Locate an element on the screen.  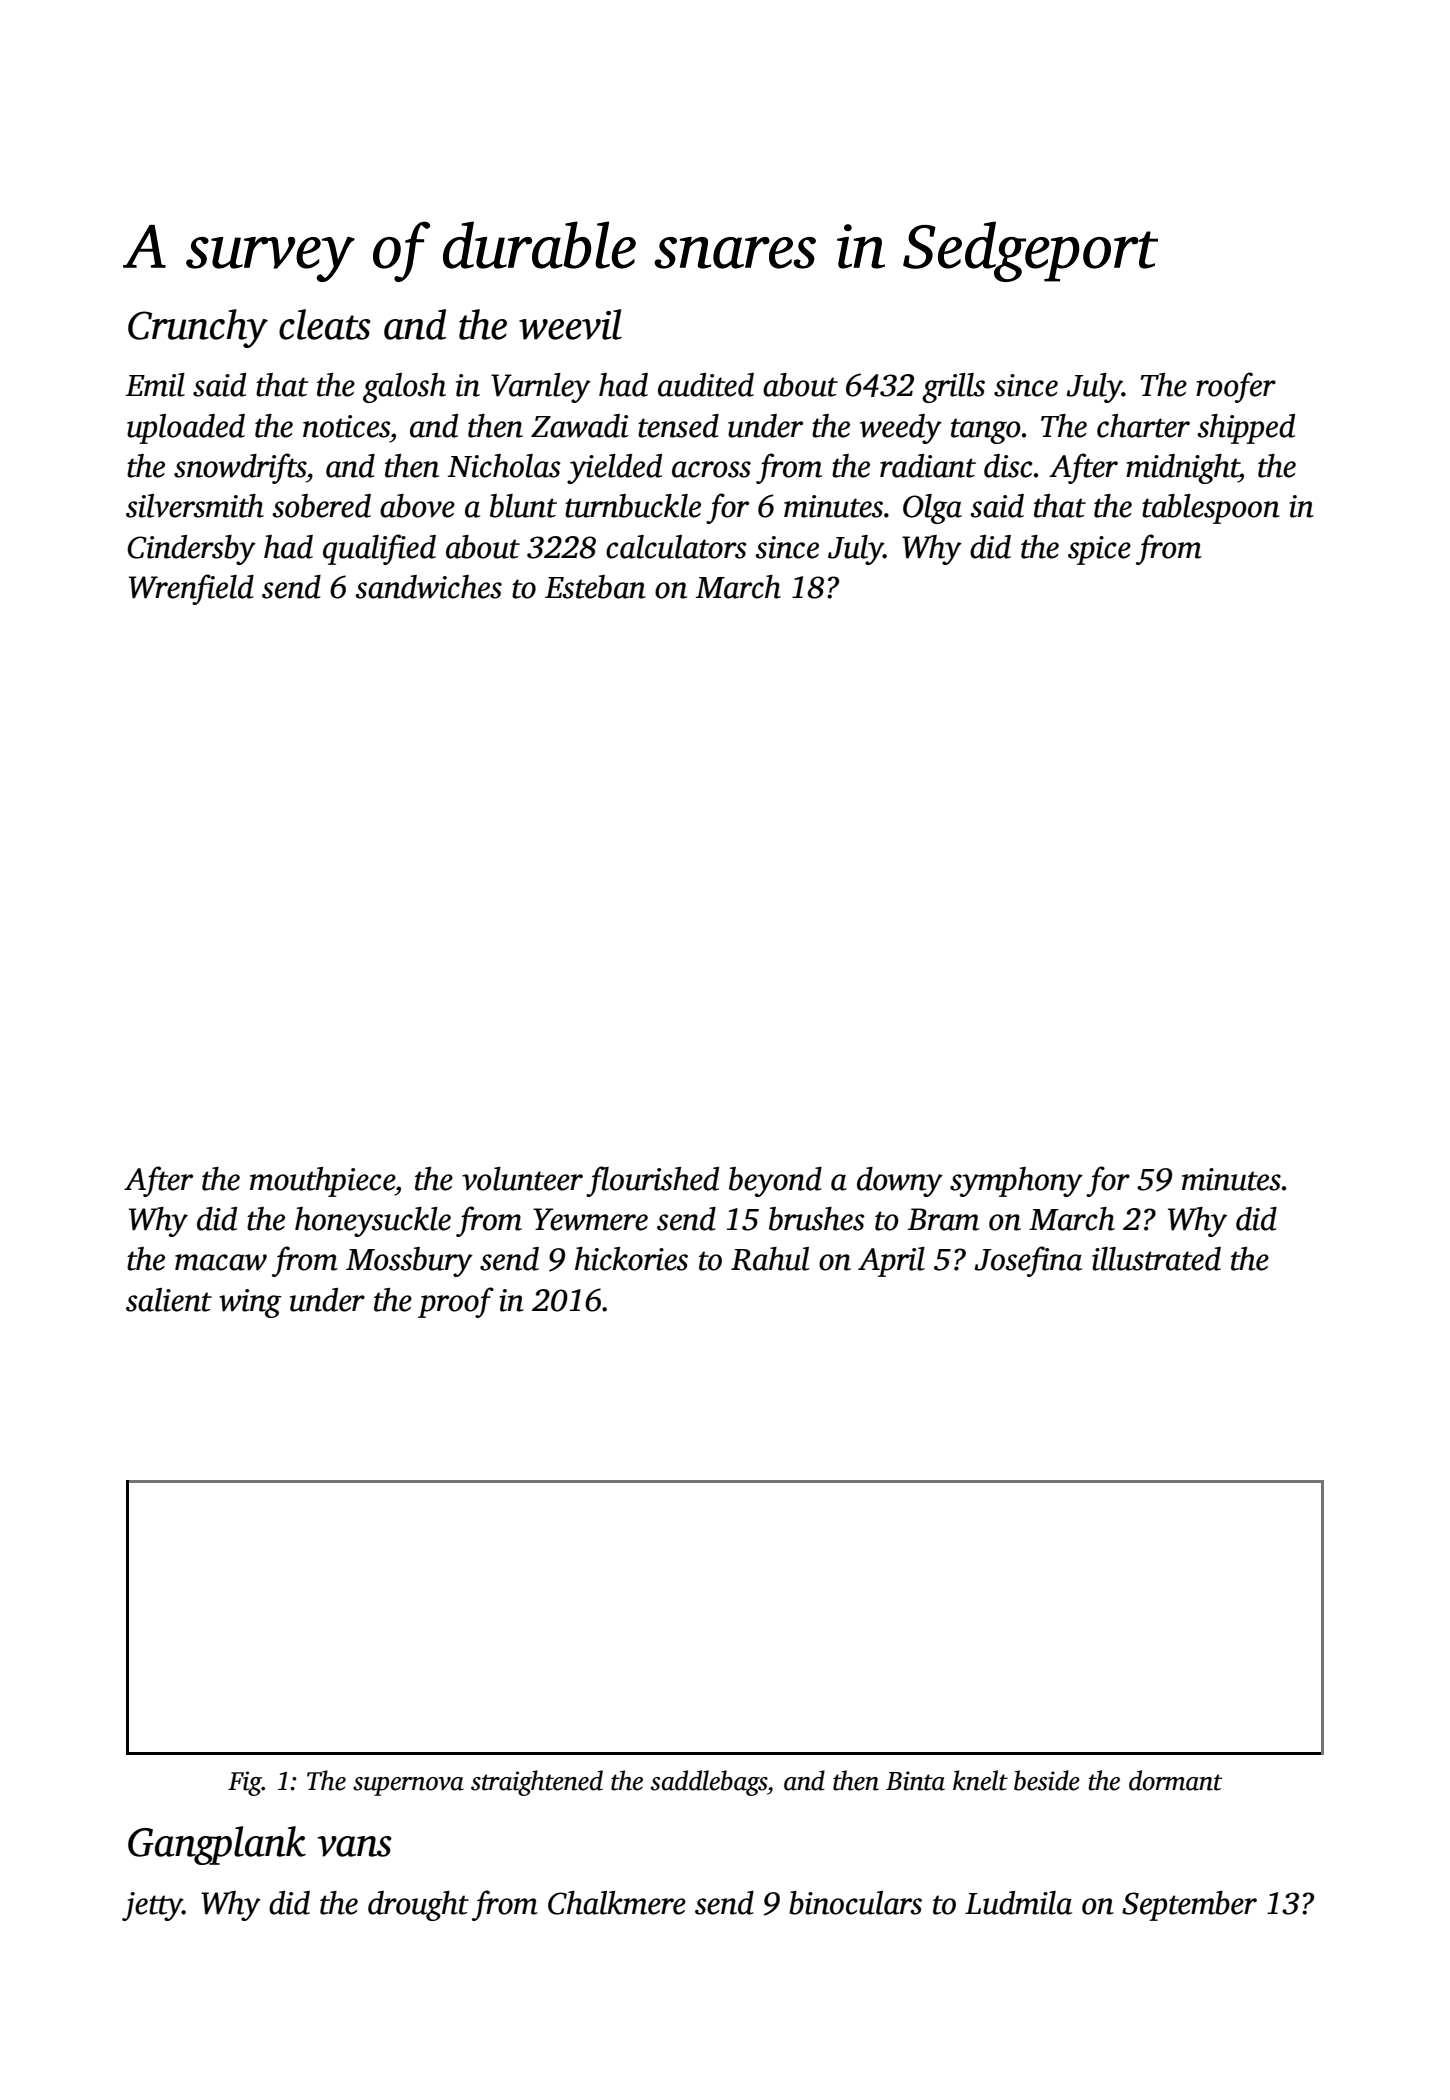
drought is located at coordinates (418, 1906).
